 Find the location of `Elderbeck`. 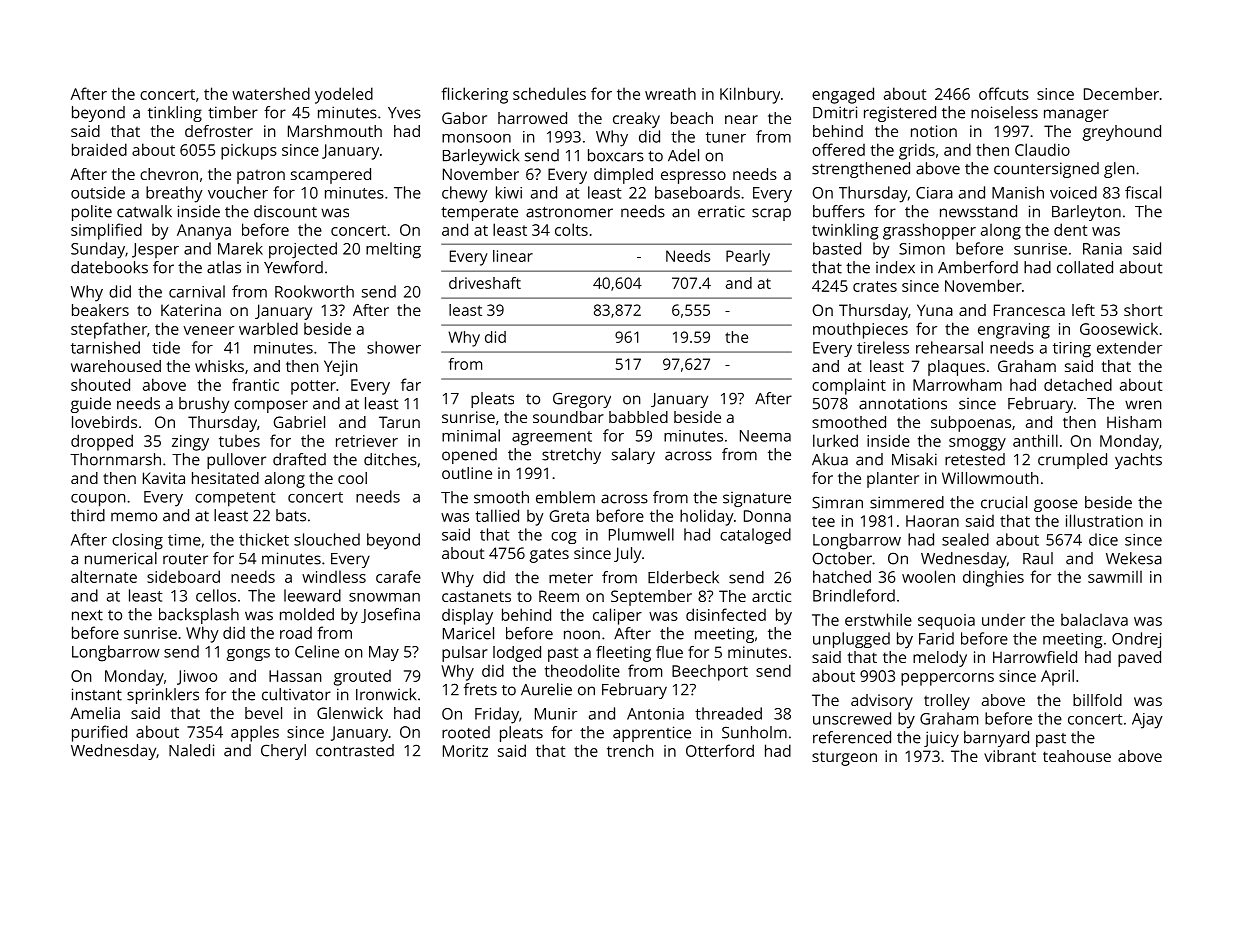

Elderbeck is located at coordinates (683, 577).
